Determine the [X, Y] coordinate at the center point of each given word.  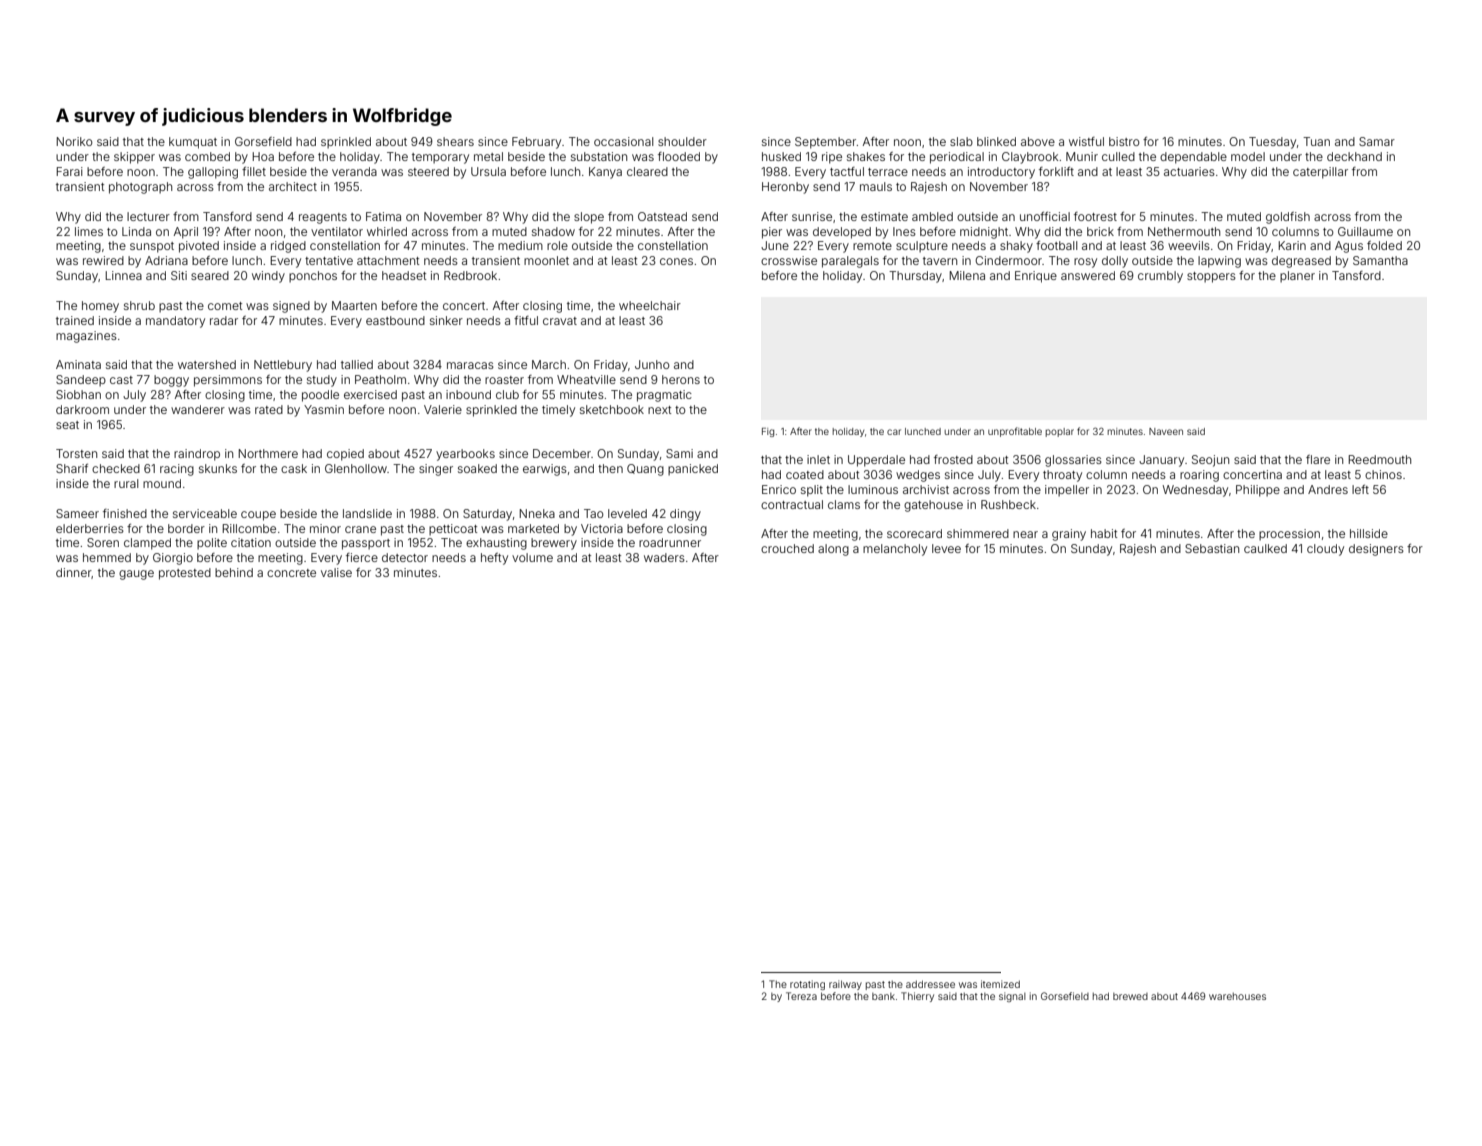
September [826, 143]
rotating [807, 985]
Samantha [1380, 260]
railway [845, 985]
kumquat [193, 143]
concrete [291, 573]
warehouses [1237, 996]
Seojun [1210, 461]
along [833, 550]
